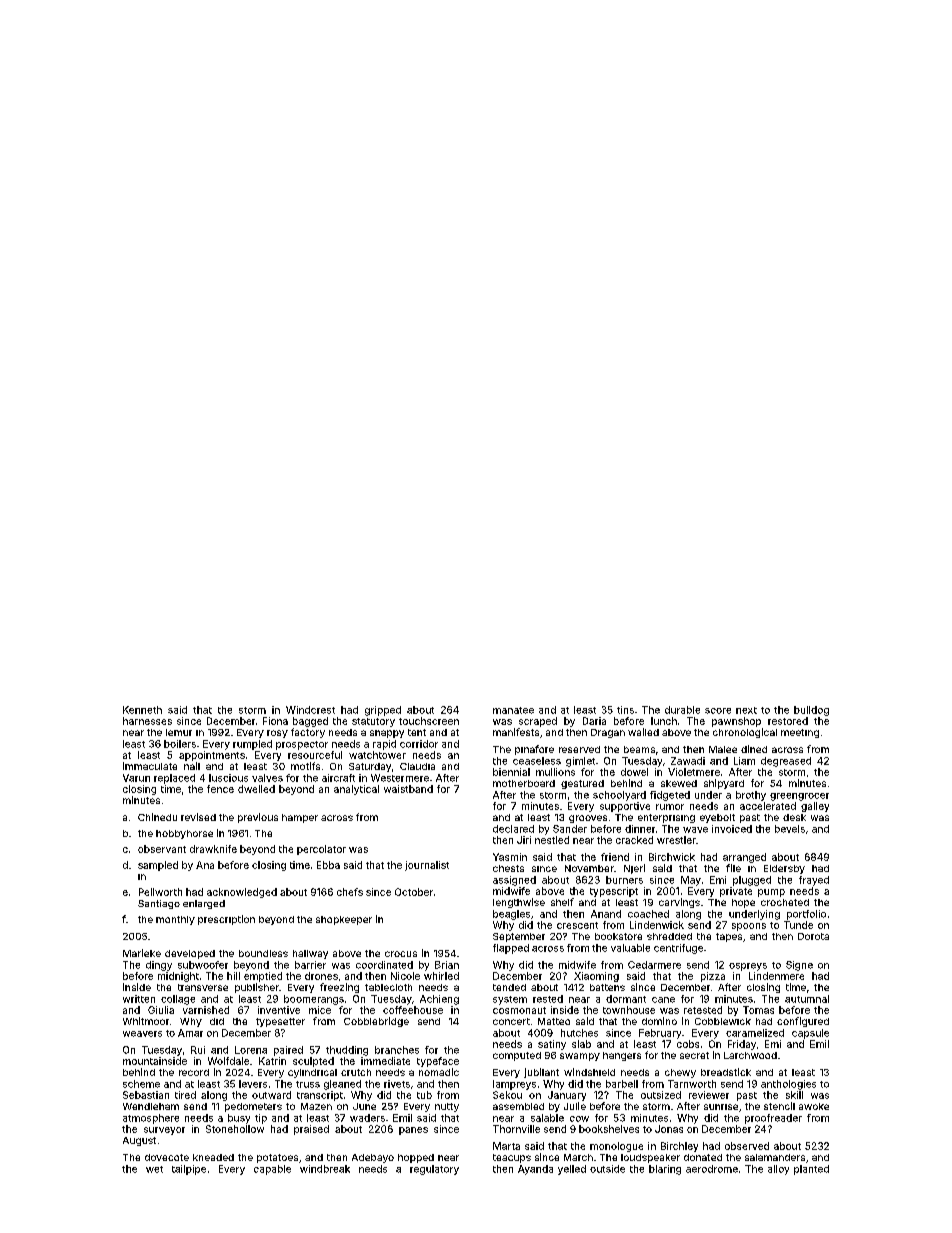 This screenshot has height=1233, width=952. What do you see at coordinates (778, 1170) in the screenshot?
I see `alloy` at bounding box center [778, 1170].
